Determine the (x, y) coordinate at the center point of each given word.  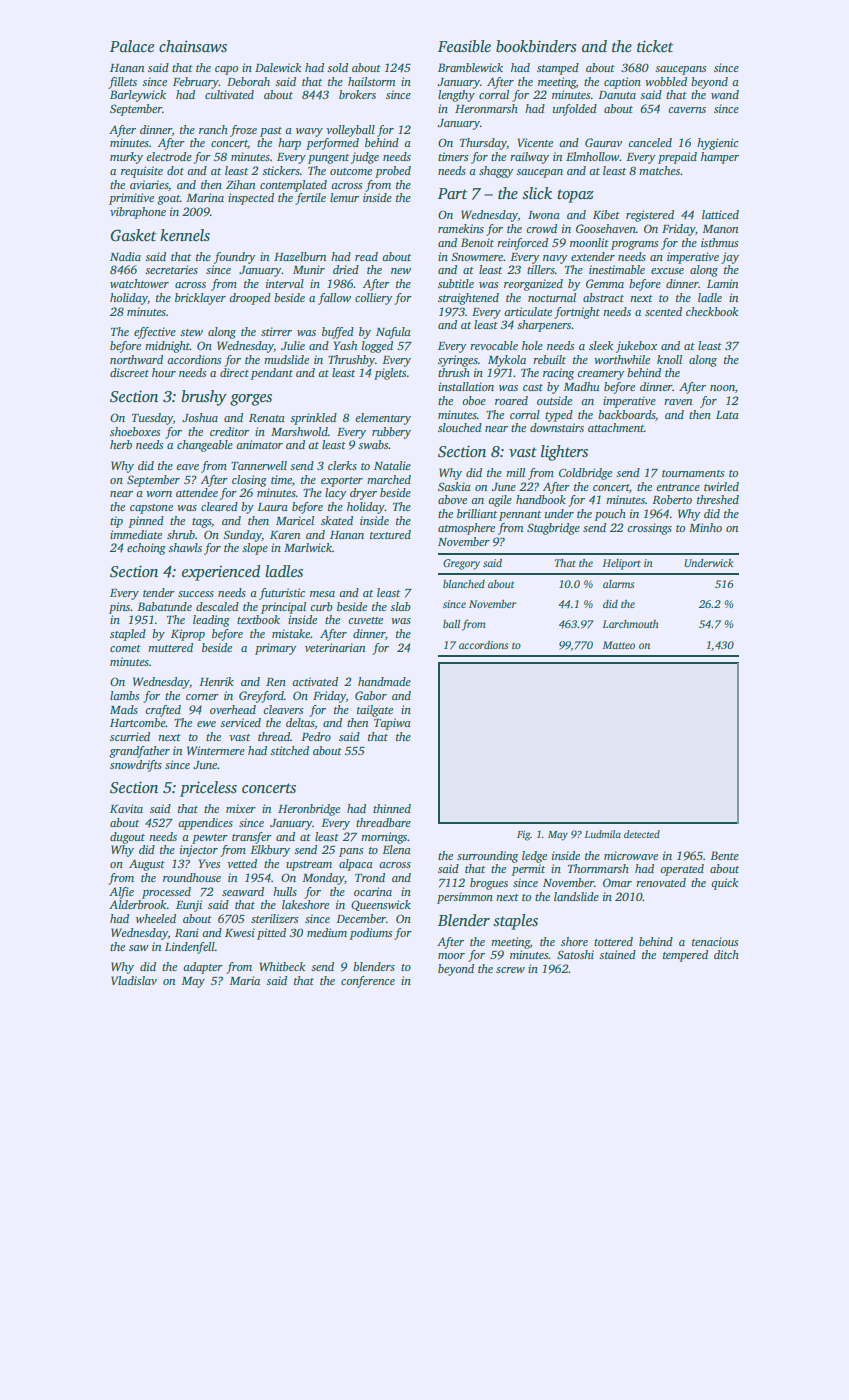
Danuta (617, 95)
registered (650, 216)
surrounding (487, 857)
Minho (705, 527)
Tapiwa (392, 724)
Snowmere (477, 256)
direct (234, 372)
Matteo (619, 645)
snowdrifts (136, 766)
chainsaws (193, 46)
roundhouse (192, 877)
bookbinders (536, 46)
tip (116, 522)
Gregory (461, 564)
